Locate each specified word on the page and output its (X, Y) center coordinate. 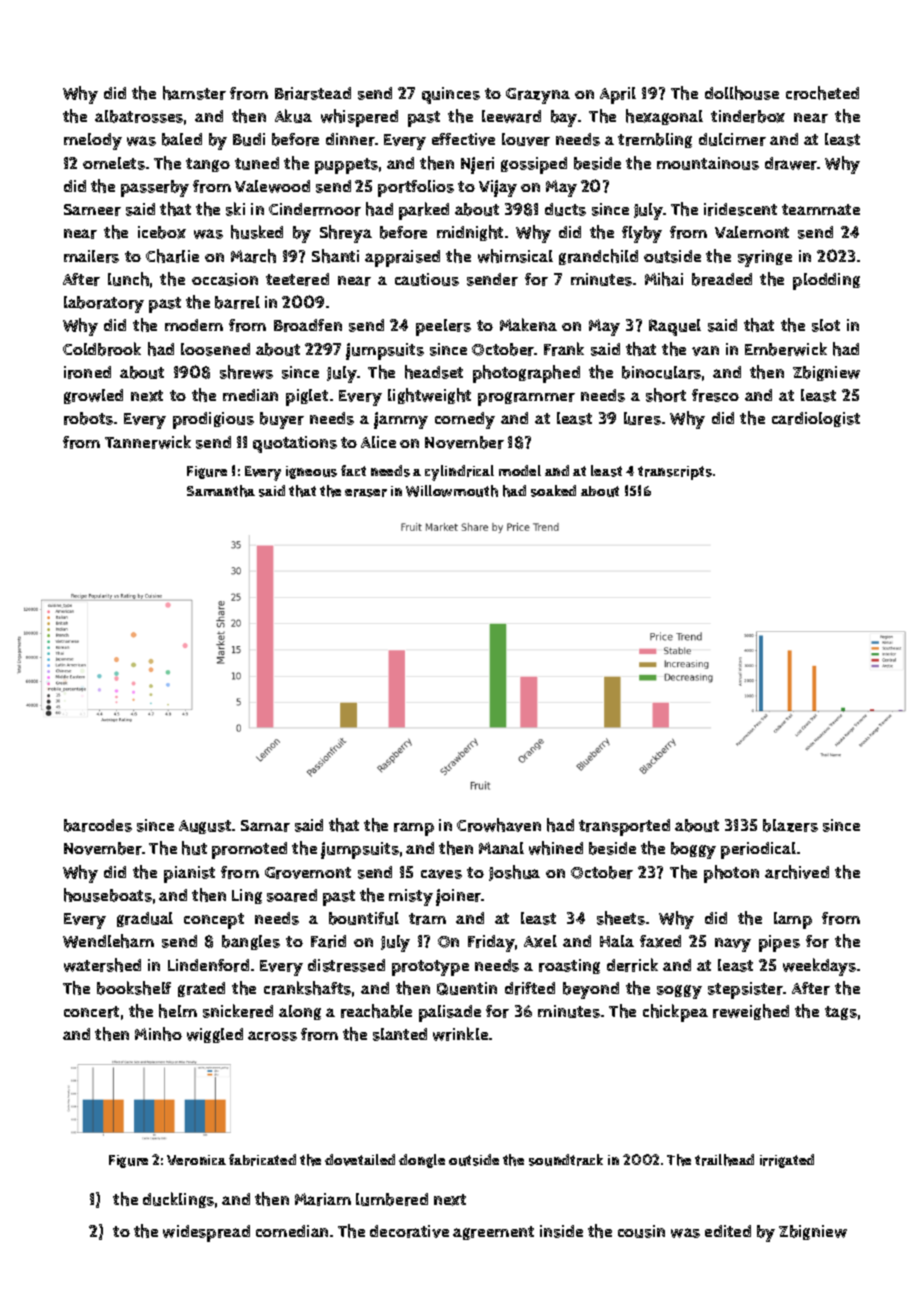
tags (841, 1013)
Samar (265, 826)
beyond (591, 990)
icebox (162, 232)
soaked (553, 491)
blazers (790, 825)
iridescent (740, 209)
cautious (427, 279)
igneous (311, 472)
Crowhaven (499, 825)
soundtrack (566, 1160)
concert (91, 1012)
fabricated (262, 1160)
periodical (758, 850)
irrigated (787, 1161)
